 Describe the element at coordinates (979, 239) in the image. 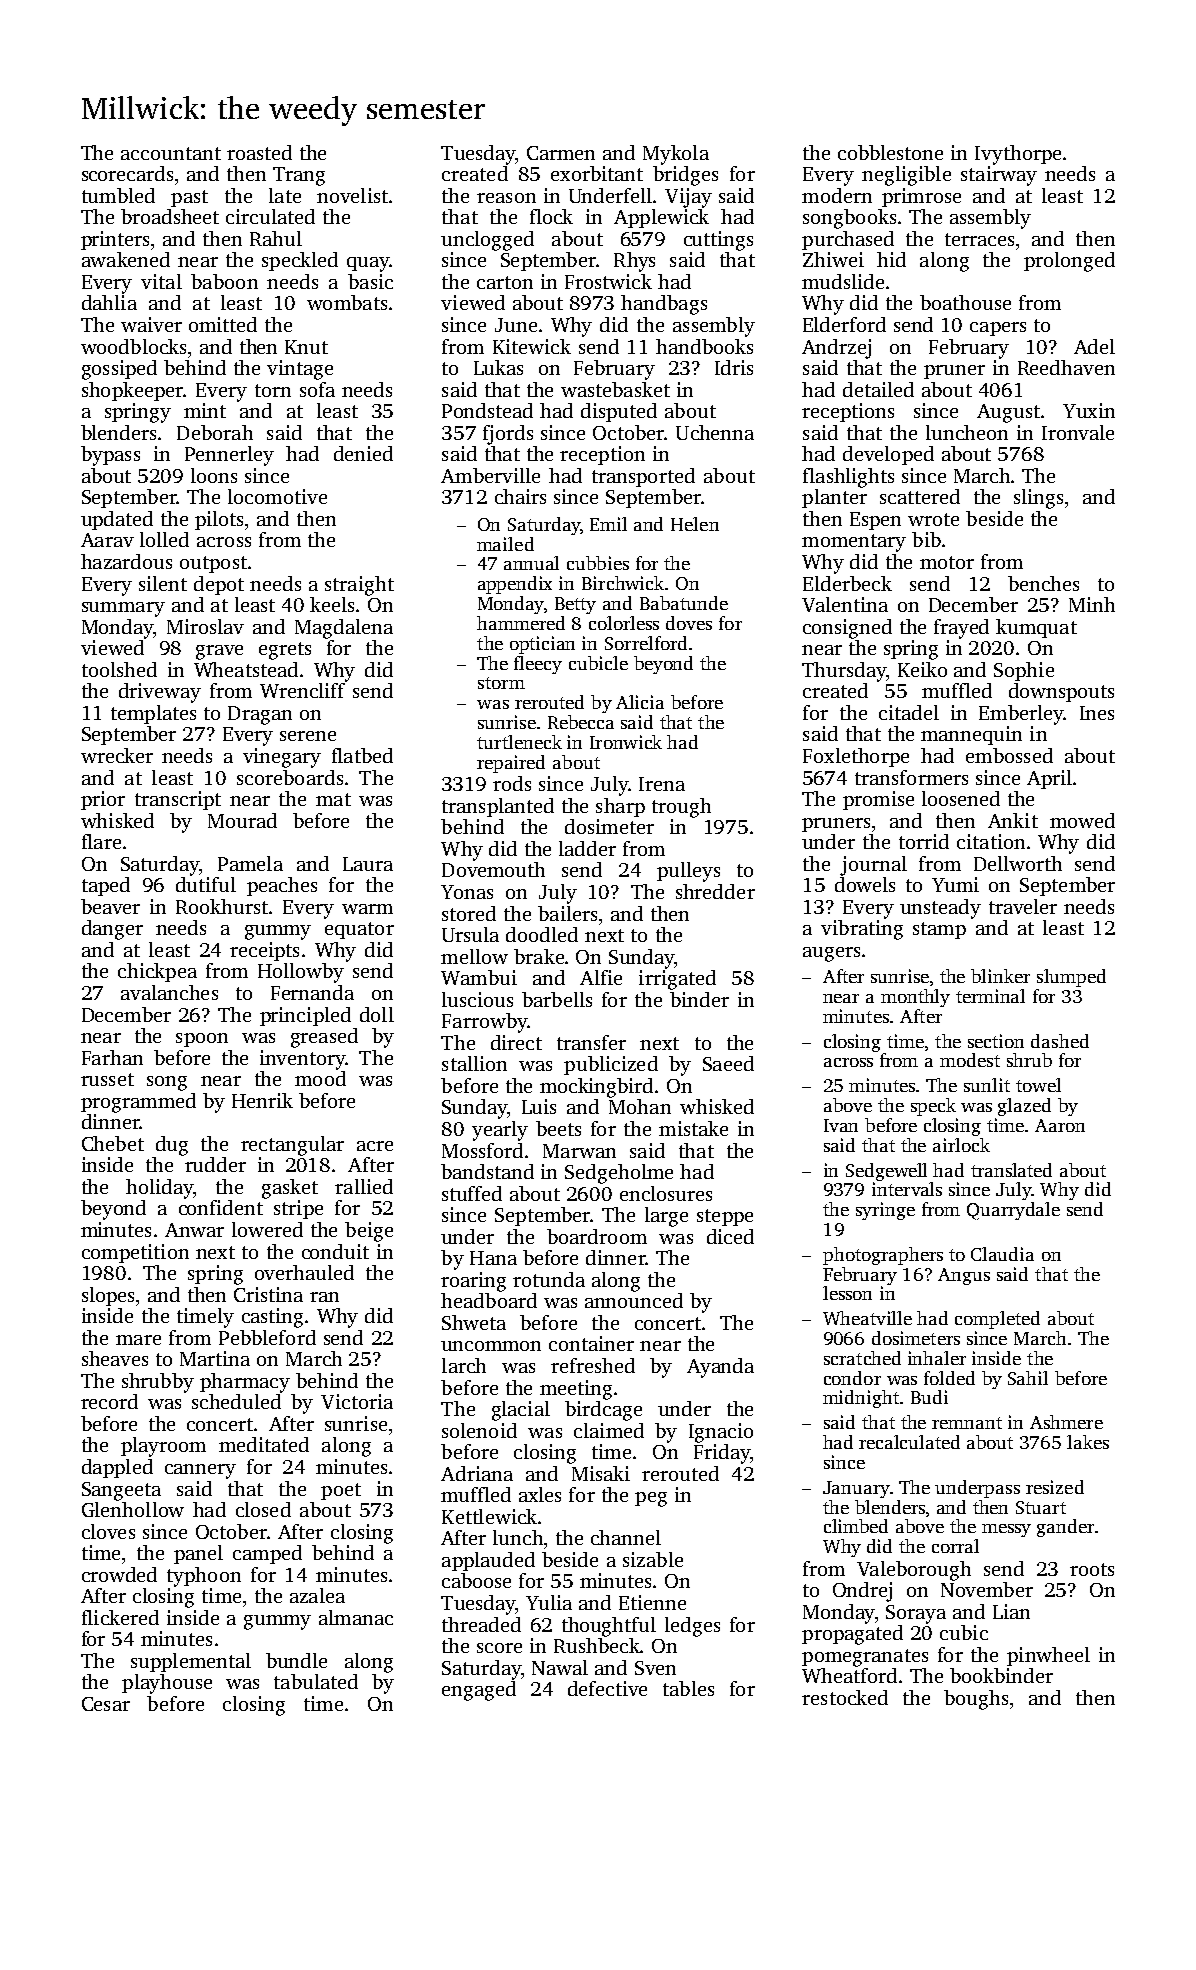

I see `terraces` at that location.
